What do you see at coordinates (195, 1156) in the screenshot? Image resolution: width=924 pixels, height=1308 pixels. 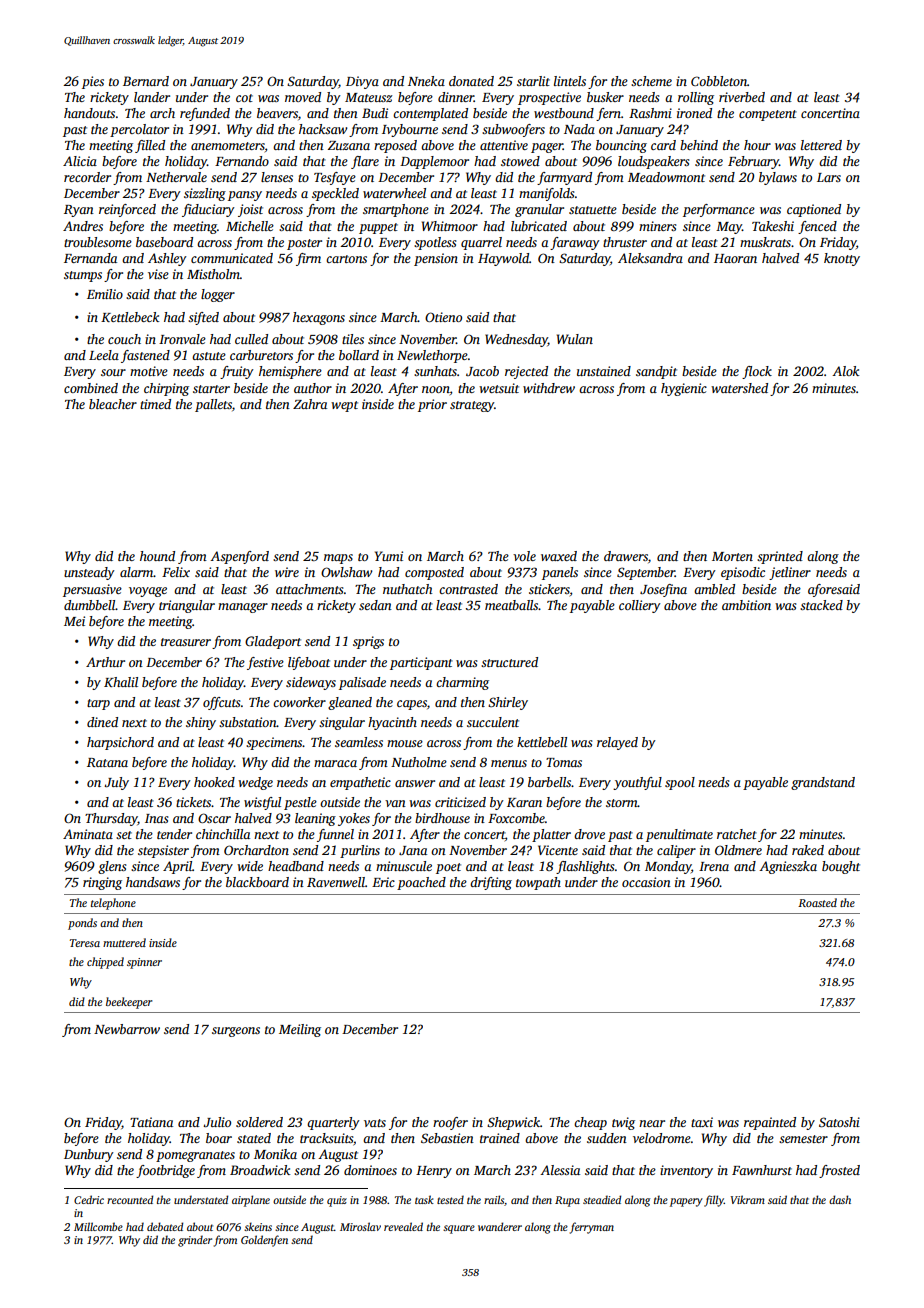 I see `pomegranates` at bounding box center [195, 1156].
